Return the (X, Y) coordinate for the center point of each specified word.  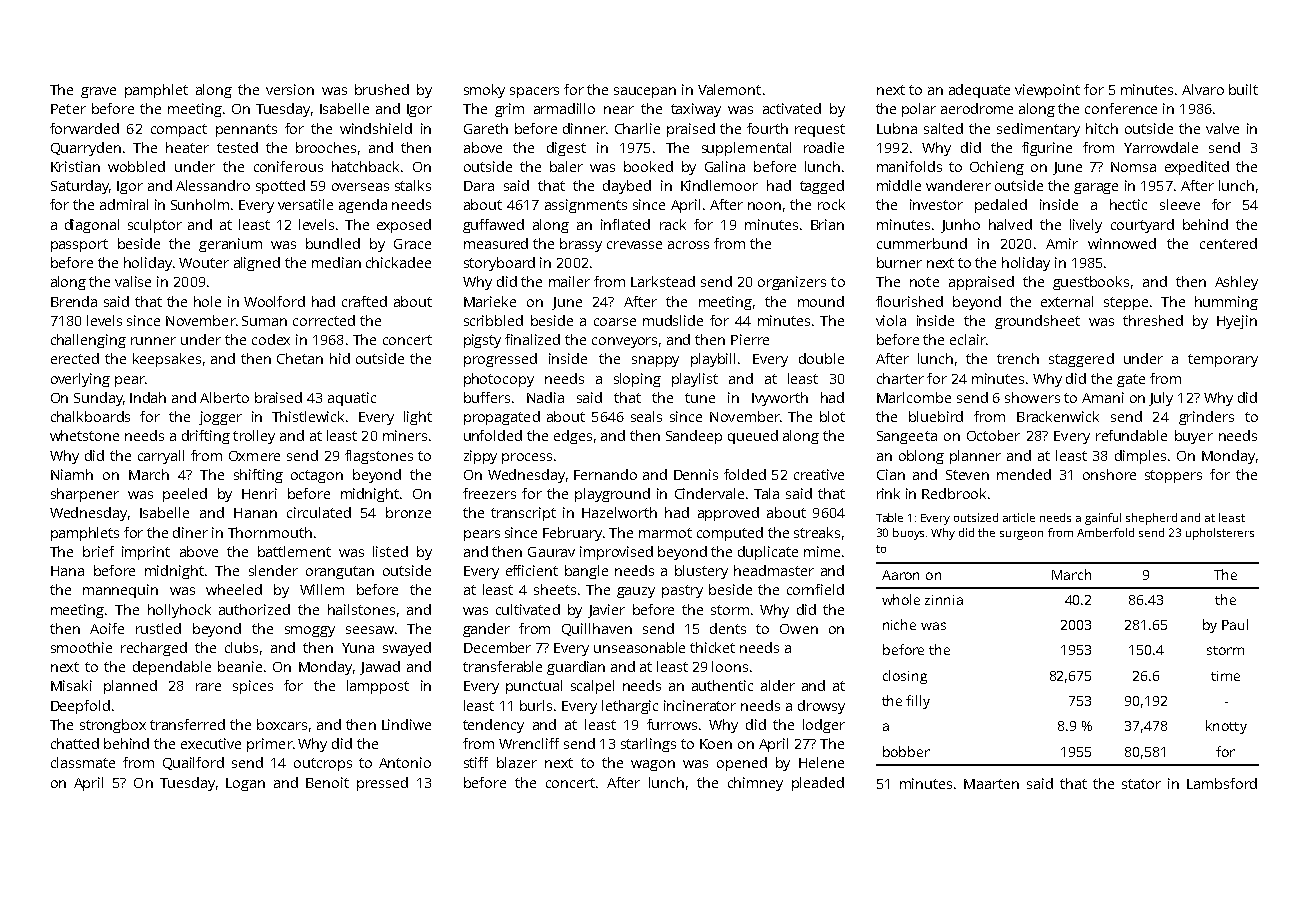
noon (764, 206)
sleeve (1180, 204)
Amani (1103, 397)
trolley (254, 437)
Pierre (750, 339)
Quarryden (86, 149)
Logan (245, 784)
